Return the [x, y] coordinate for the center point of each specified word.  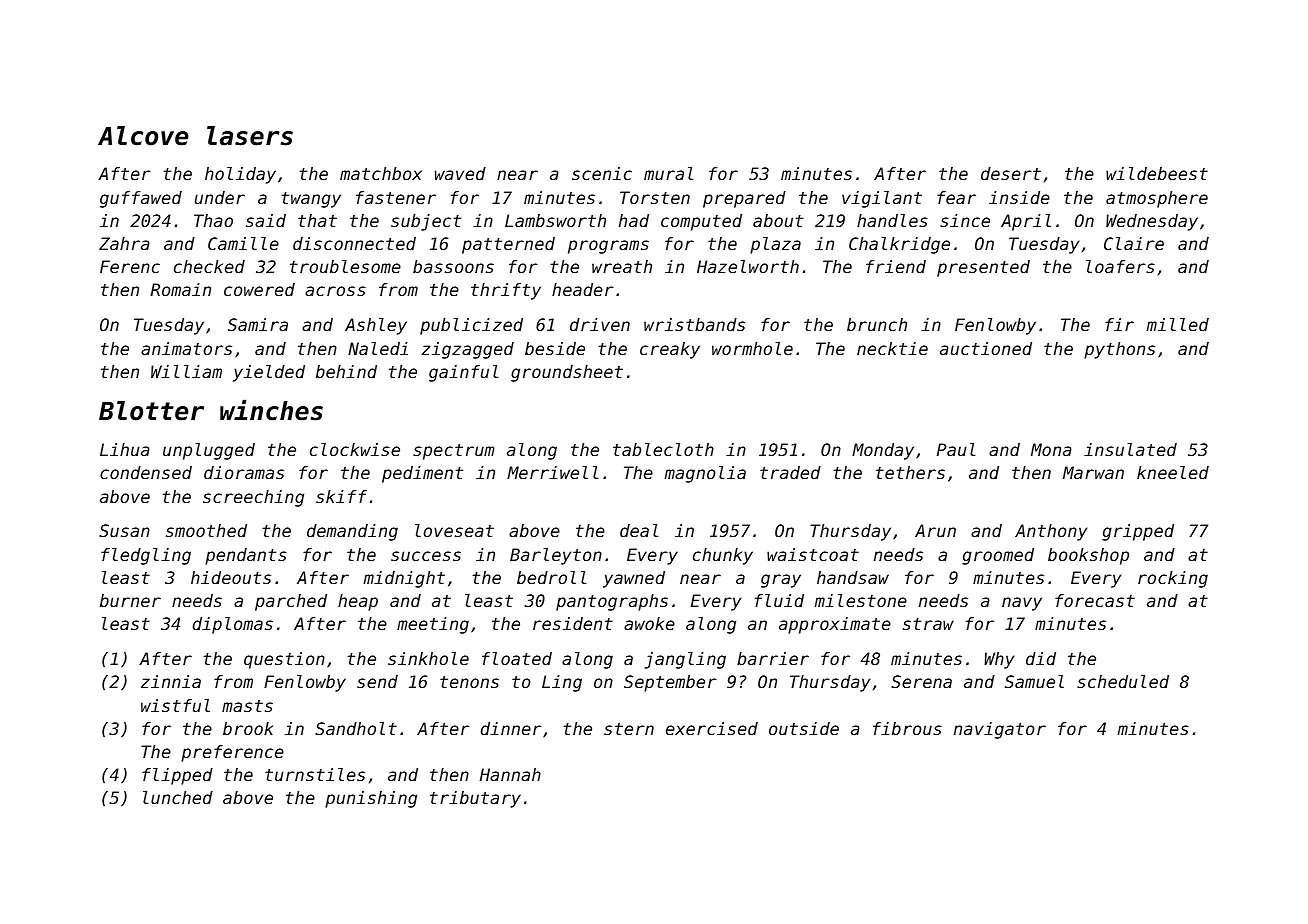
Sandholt [356, 728]
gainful [464, 373]
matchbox [381, 173]
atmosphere [1157, 199]
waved [460, 173]
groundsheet [567, 373]
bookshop [1088, 556]
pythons [1119, 350]
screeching [253, 498]
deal [639, 530]
